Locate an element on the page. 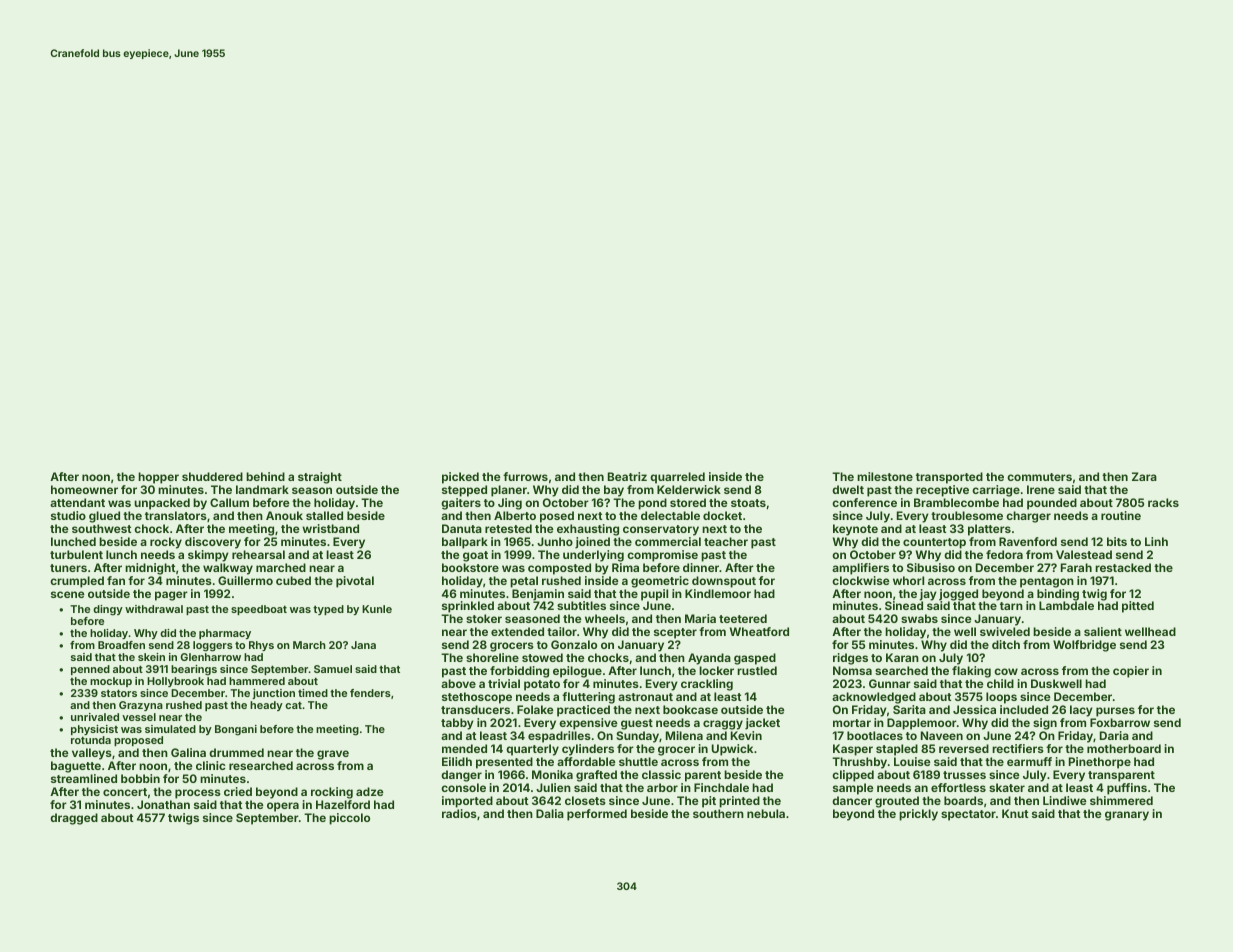  Beatriz is located at coordinates (627, 476).
